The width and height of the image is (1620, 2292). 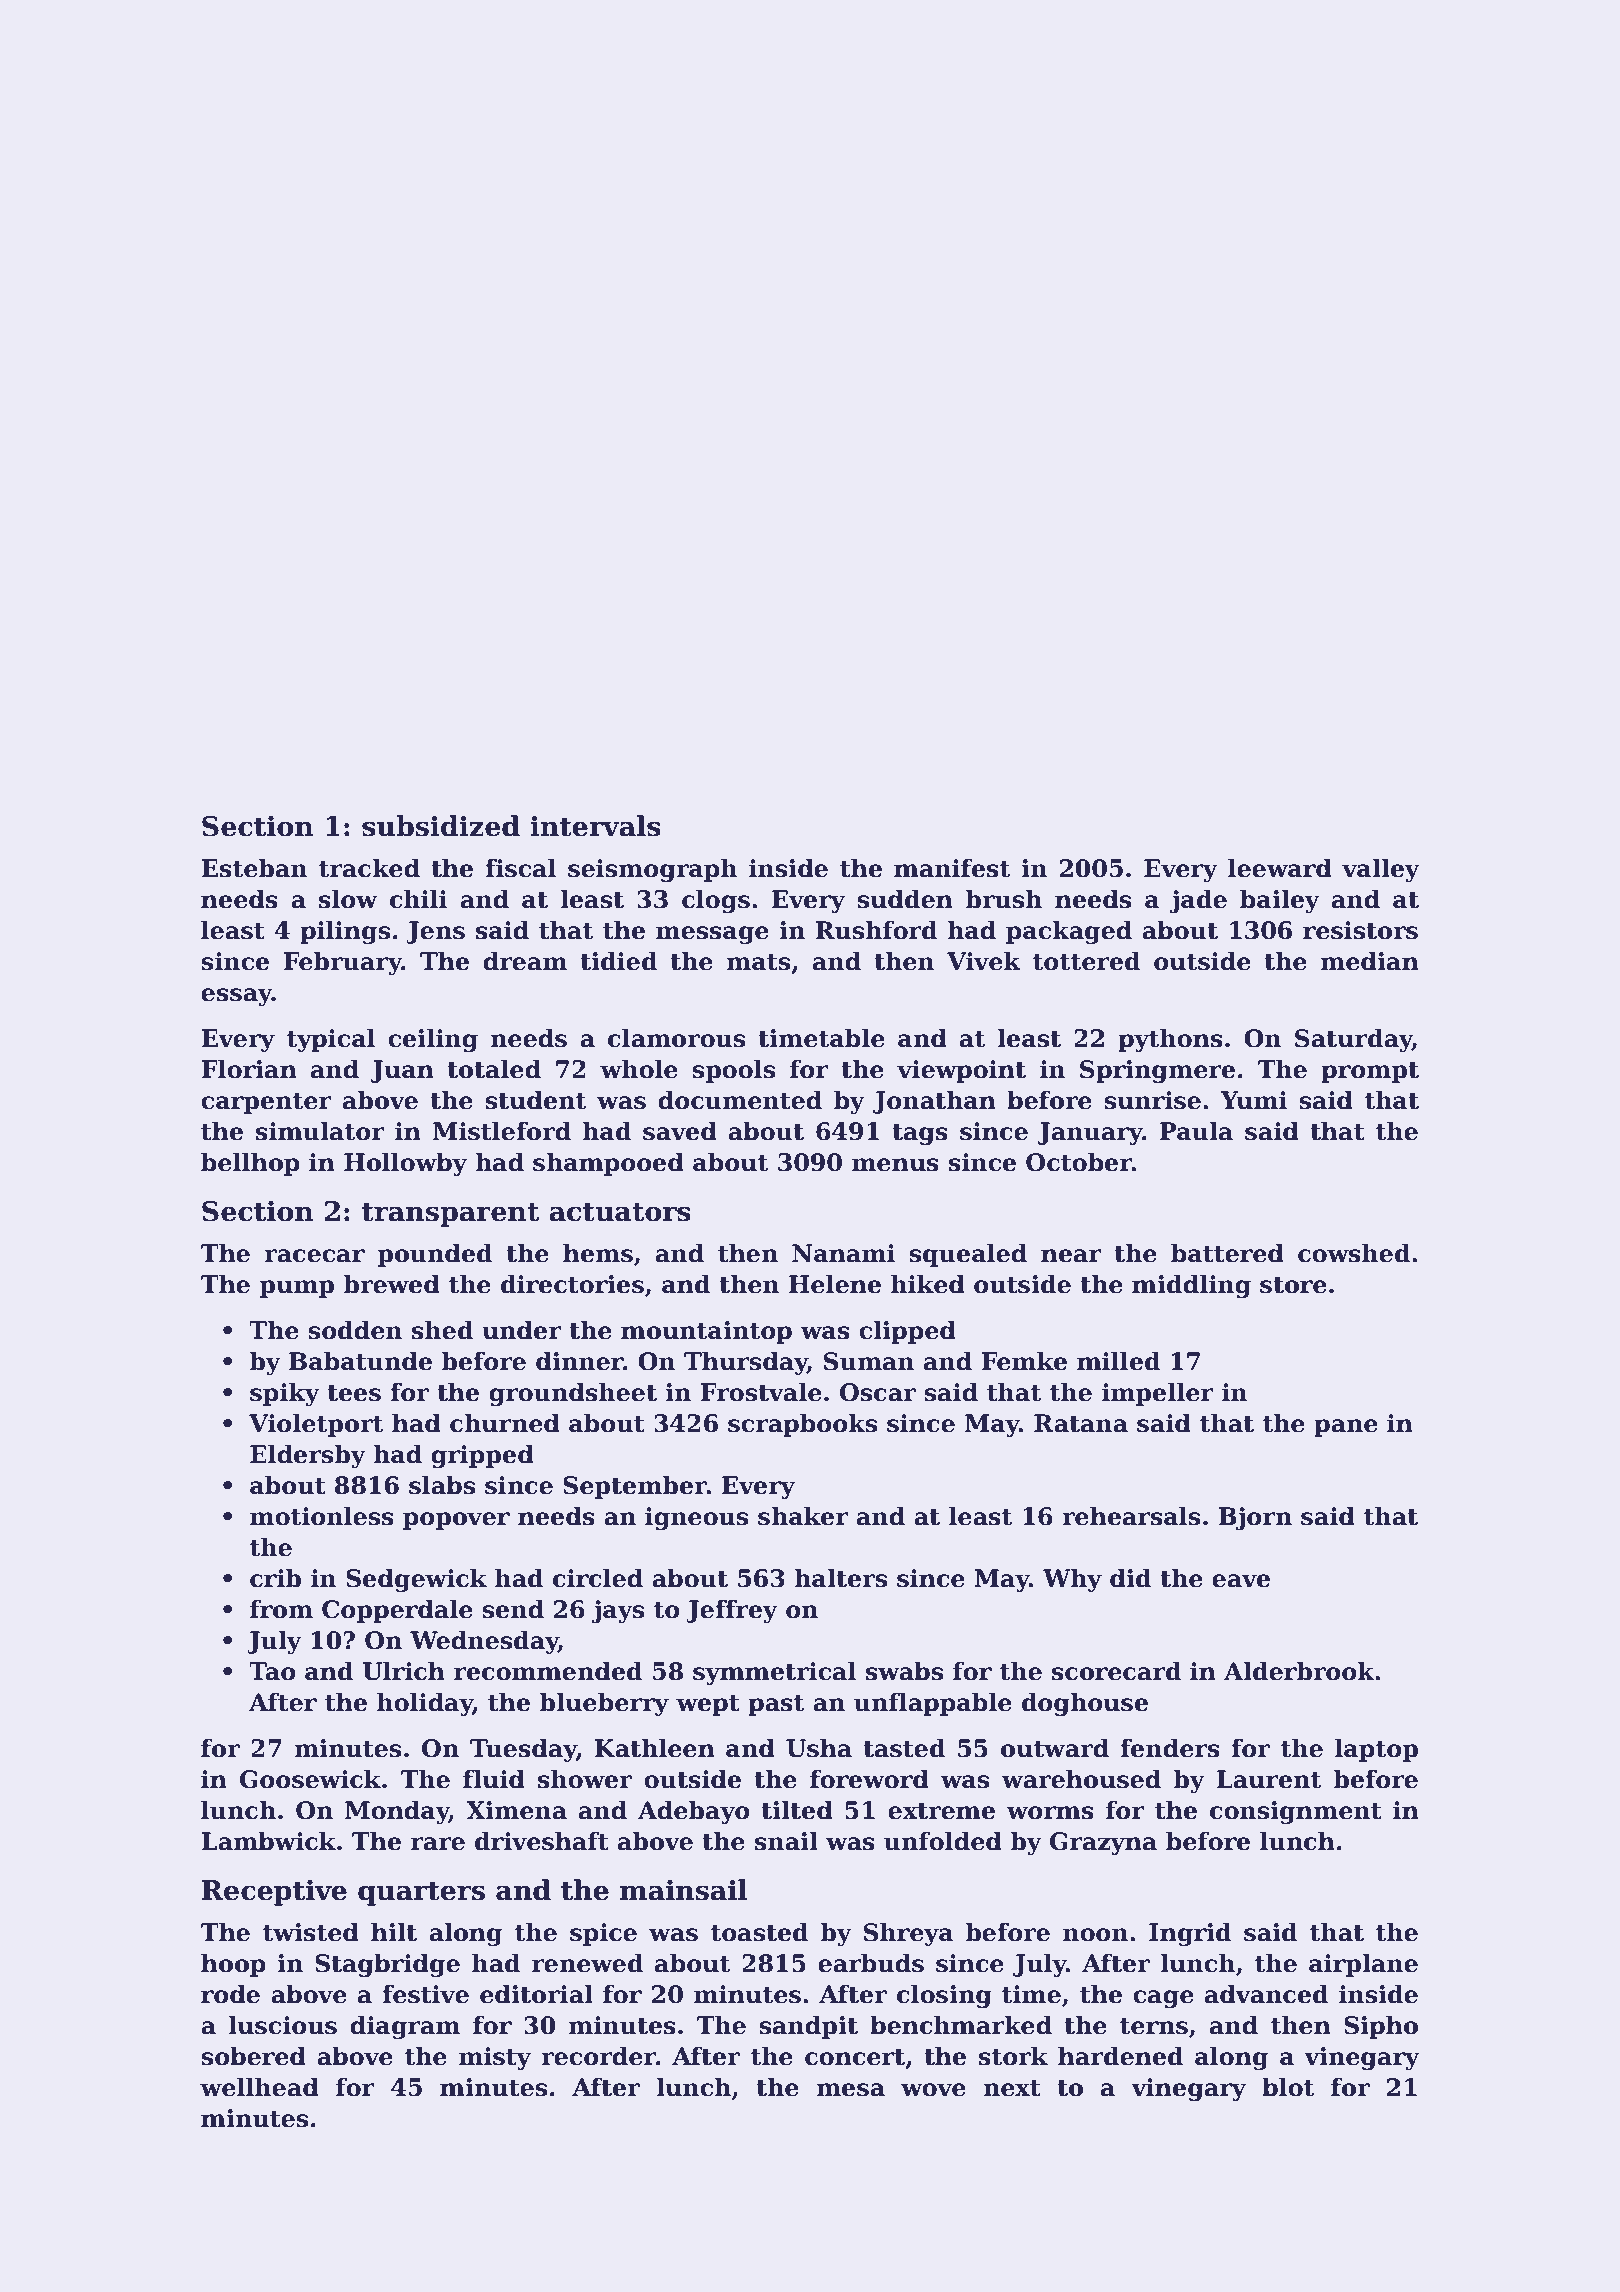 I want to click on sandpit, so click(x=808, y=2027).
